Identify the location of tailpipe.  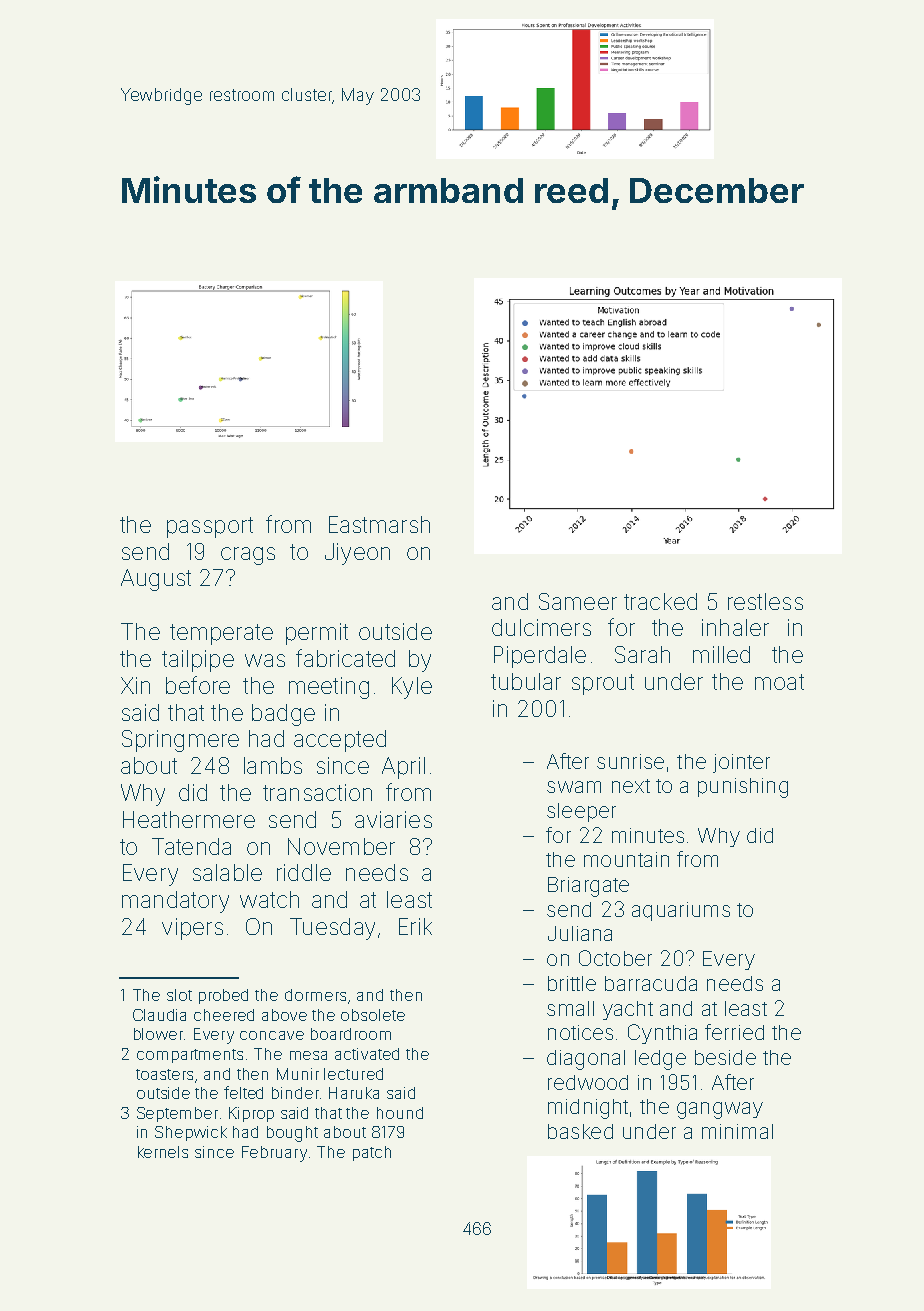
(198, 661).
